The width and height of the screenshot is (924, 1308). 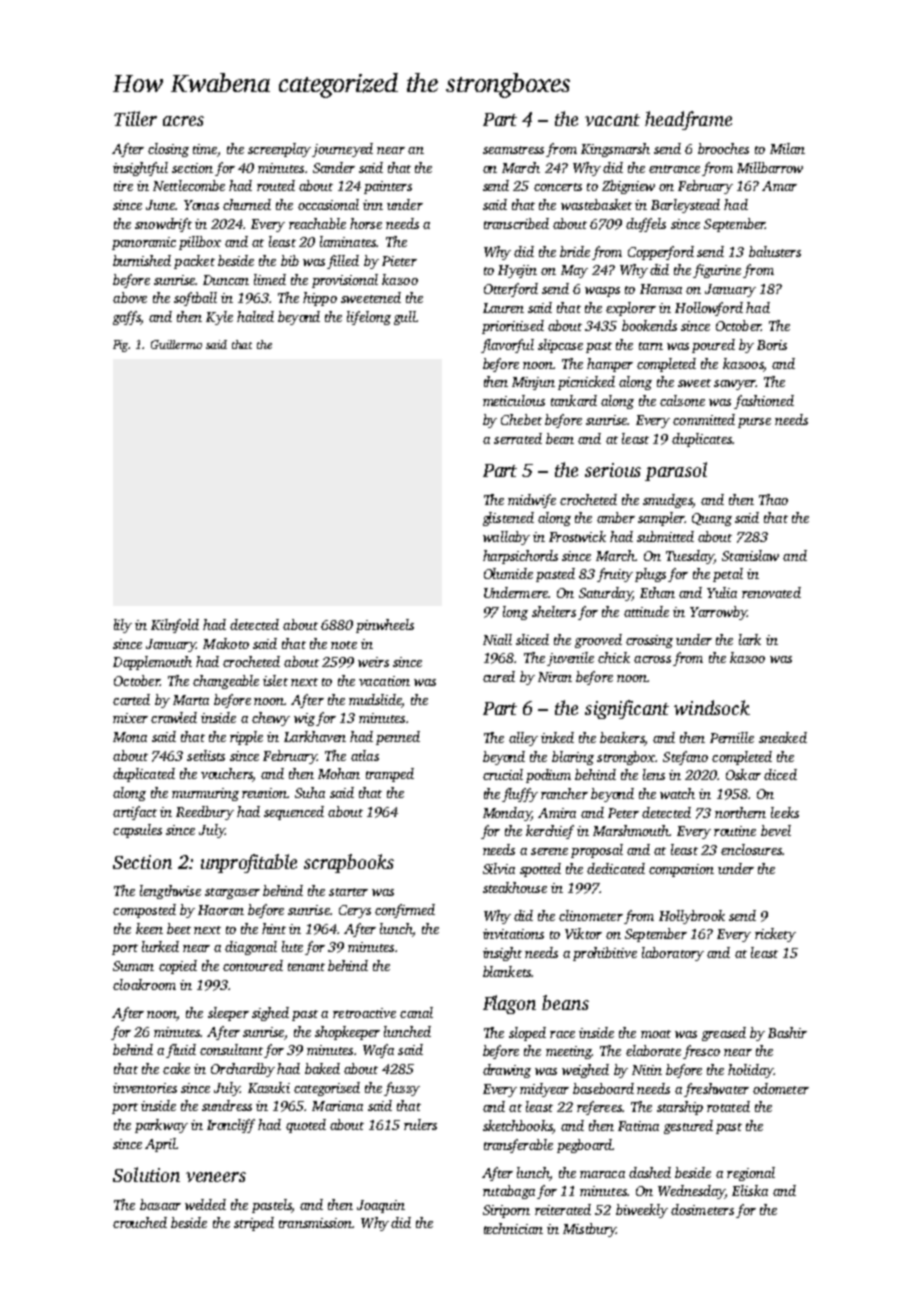 I want to click on vacant, so click(x=612, y=120).
